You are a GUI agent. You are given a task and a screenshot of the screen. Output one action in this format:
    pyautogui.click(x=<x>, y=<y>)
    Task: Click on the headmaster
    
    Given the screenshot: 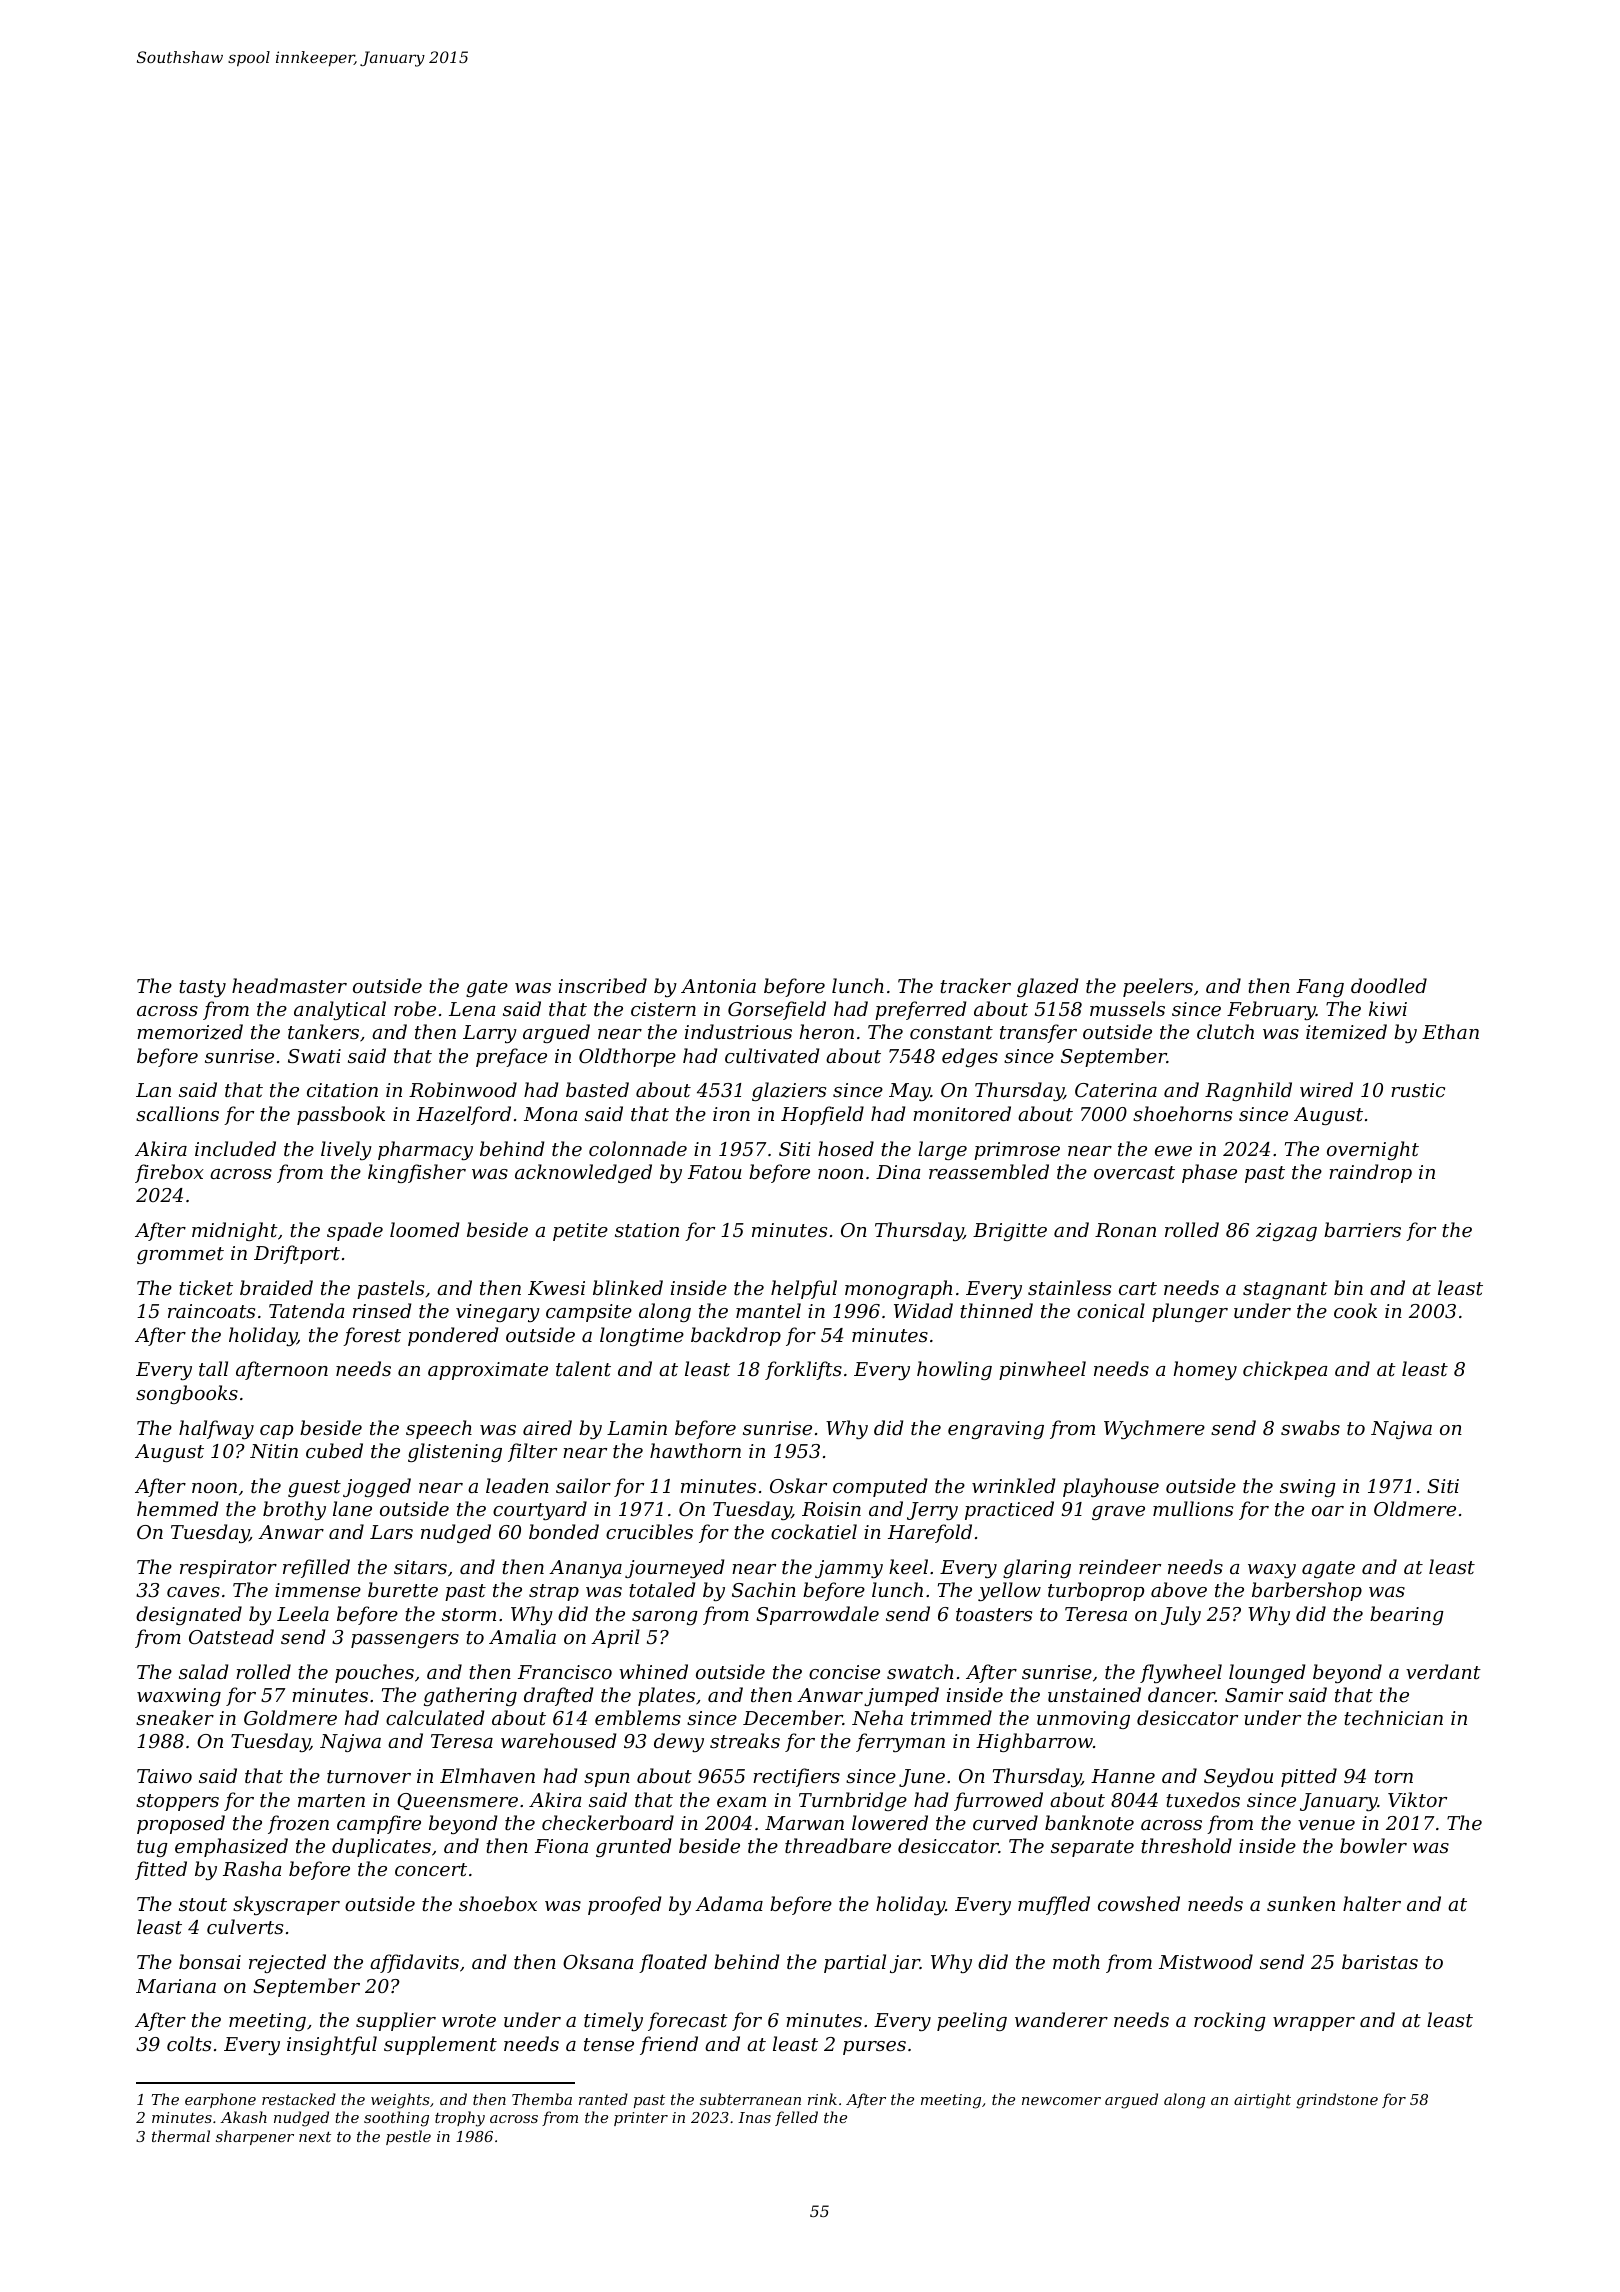 What is the action you would take?
    pyautogui.click(x=289, y=985)
